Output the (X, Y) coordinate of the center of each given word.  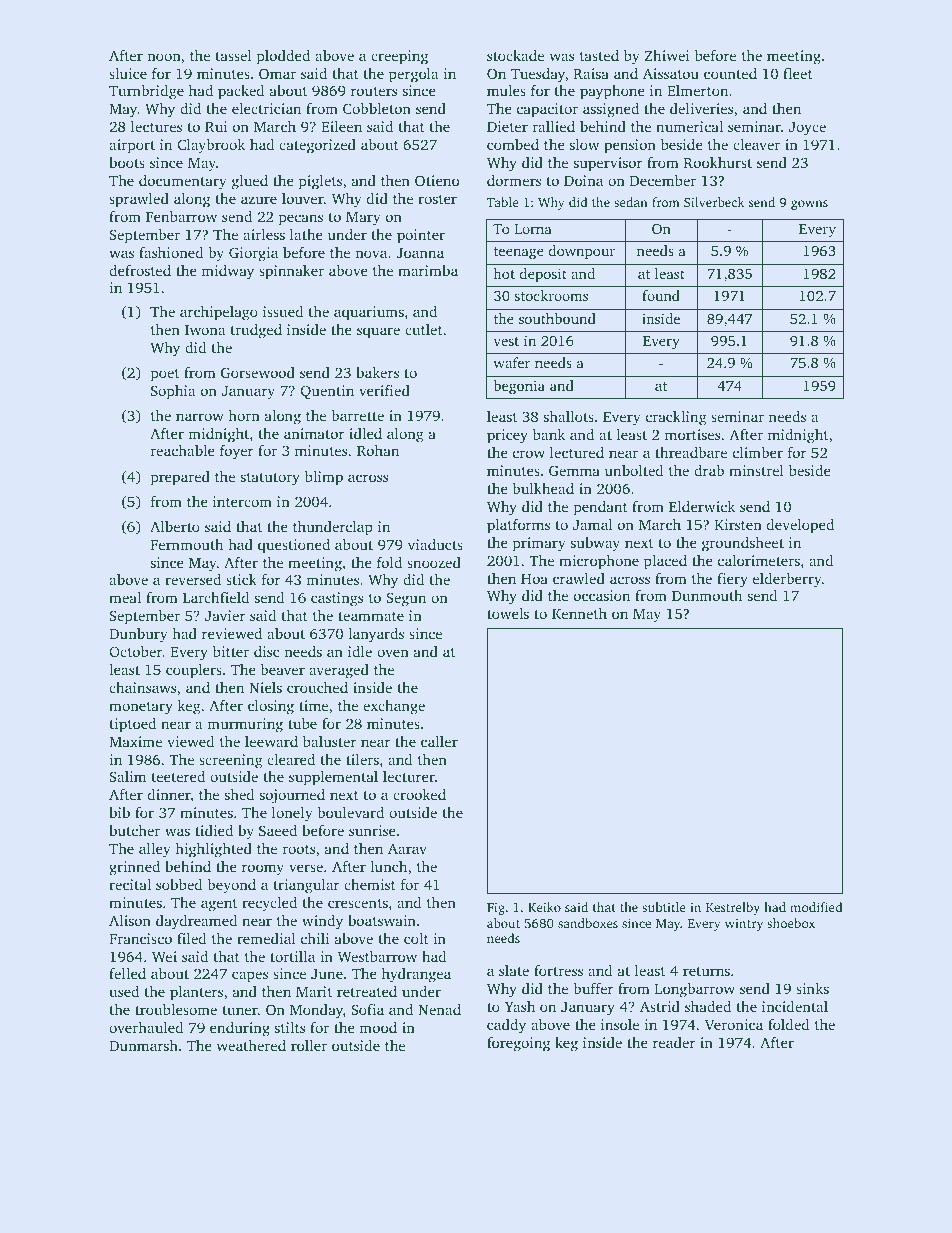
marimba (428, 270)
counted (730, 73)
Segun (406, 599)
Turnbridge (146, 92)
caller (439, 741)
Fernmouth (187, 544)
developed (800, 526)
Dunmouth (707, 595)
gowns (809, 205)
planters (196, 993)
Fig (496, 908)
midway (227, 272)
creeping (399, 57)
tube (302, 723)
